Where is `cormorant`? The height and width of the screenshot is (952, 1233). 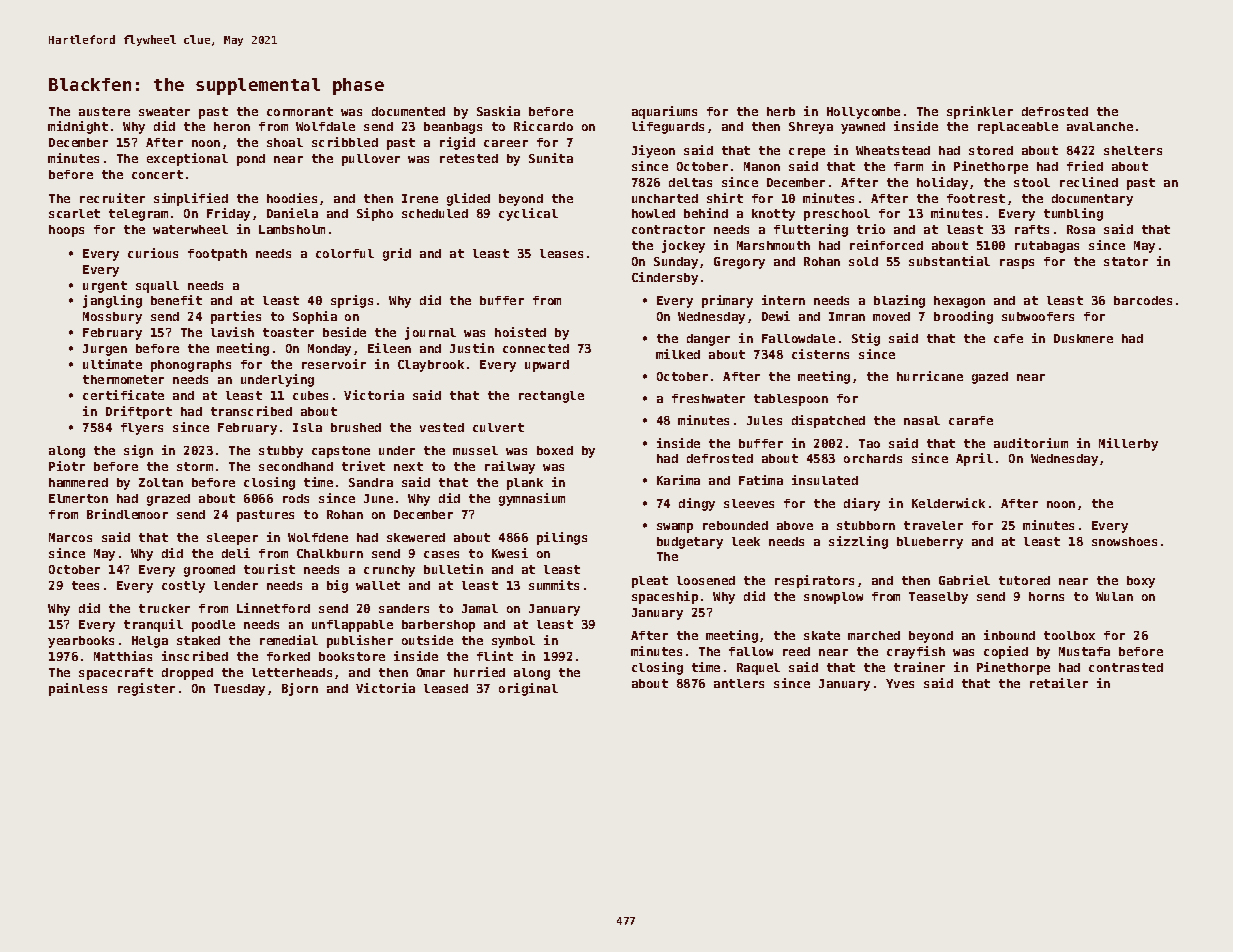 cormorant is located at coordinates (300, 111).
